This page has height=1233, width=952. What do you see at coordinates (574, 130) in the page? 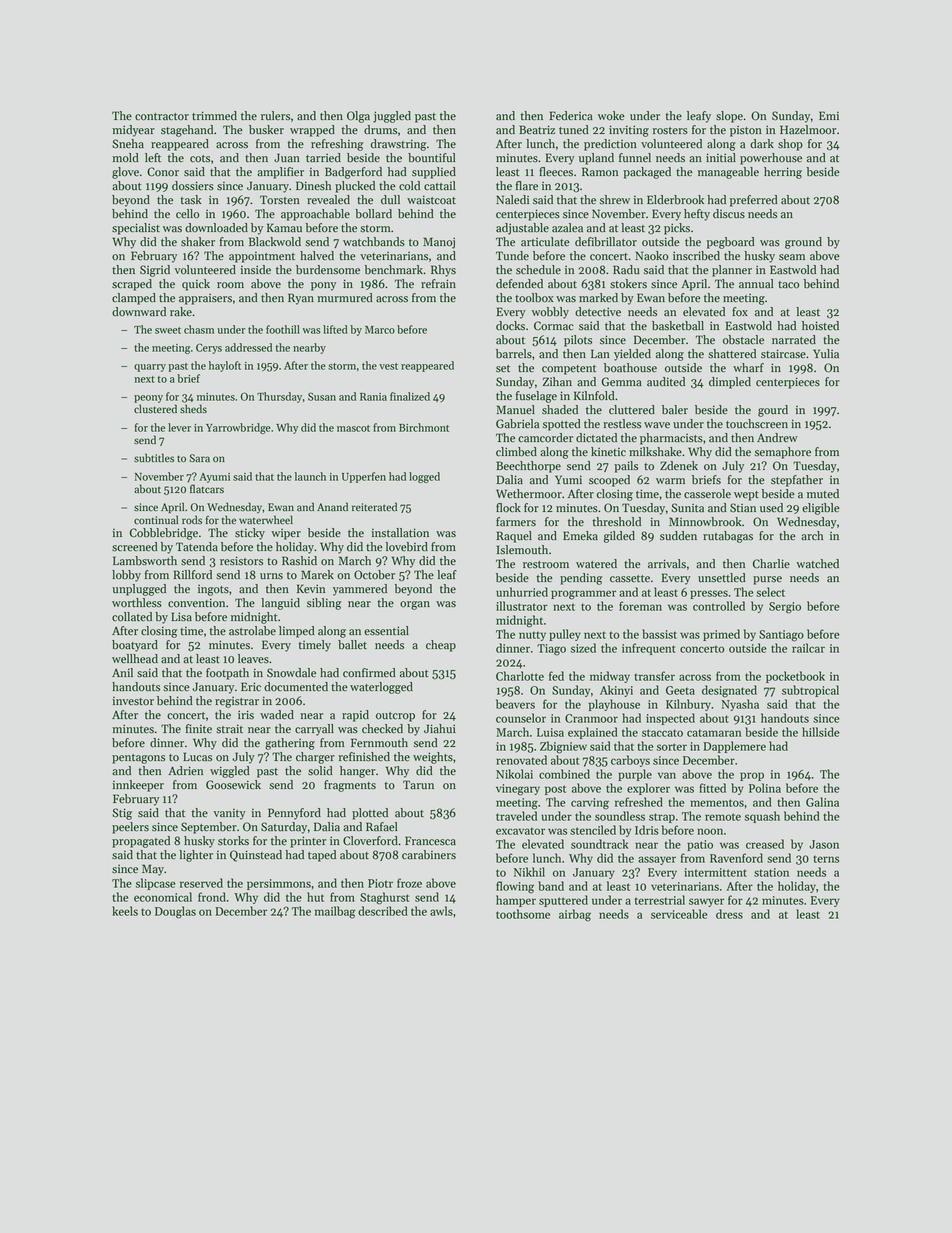
I see `tuned` at bounding box center [574, 130].
